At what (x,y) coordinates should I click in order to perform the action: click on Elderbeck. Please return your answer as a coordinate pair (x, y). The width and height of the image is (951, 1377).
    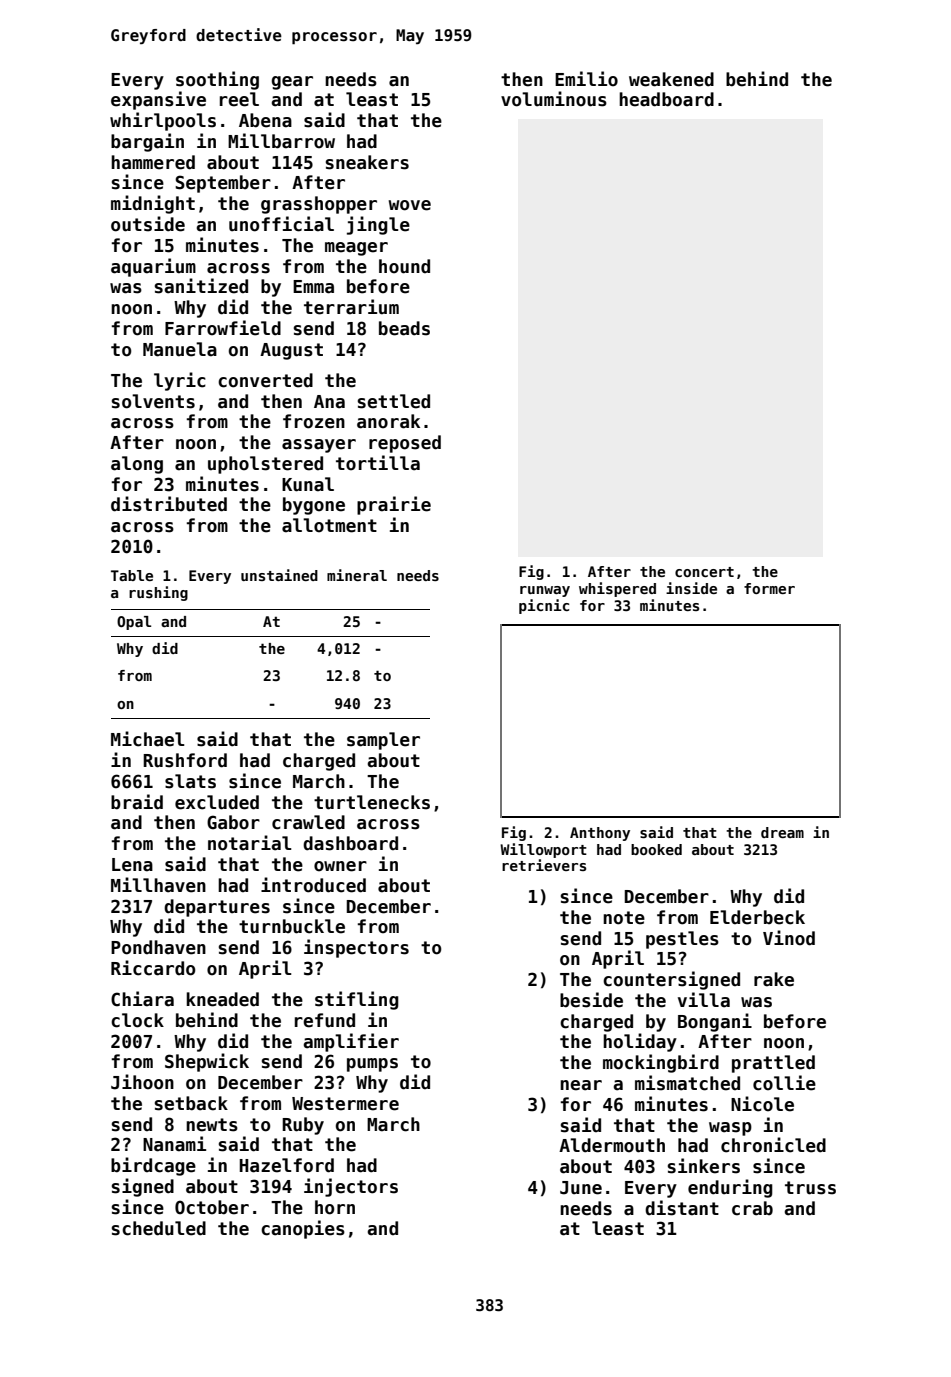
    Looking at the image, I should click on (757, 917).
